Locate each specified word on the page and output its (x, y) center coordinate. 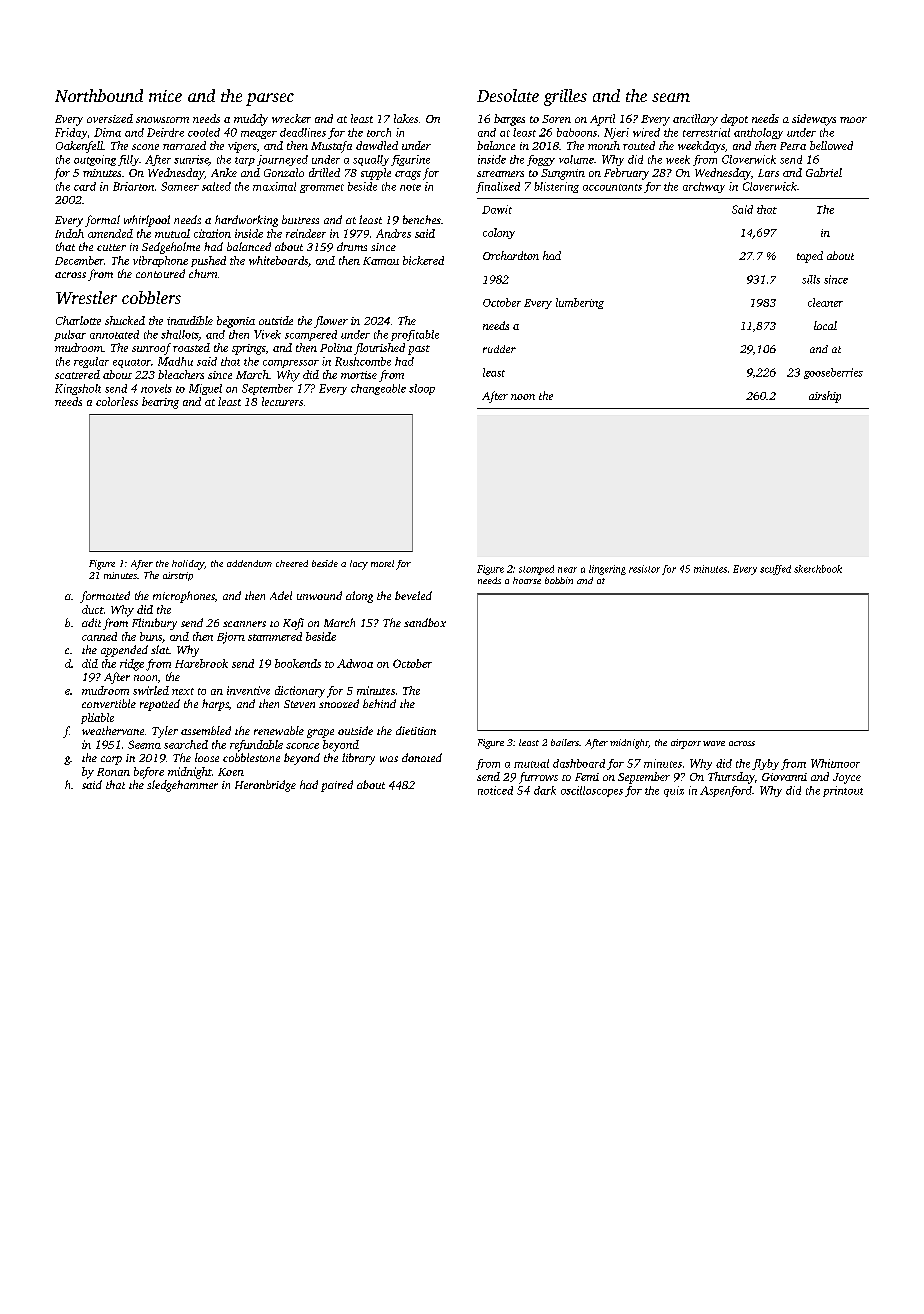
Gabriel (824, 172)
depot (734, 120)
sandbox (425, 622)
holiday (188, 565)
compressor (291, 364)
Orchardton (511, 255)
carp (111, 760)
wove (714, 743)
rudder (499, 349)
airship (825, 397)
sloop (422, 389)
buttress (300, 219)
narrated (184, 145)
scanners (244, 624)
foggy (541, 160)
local (825, 325)
